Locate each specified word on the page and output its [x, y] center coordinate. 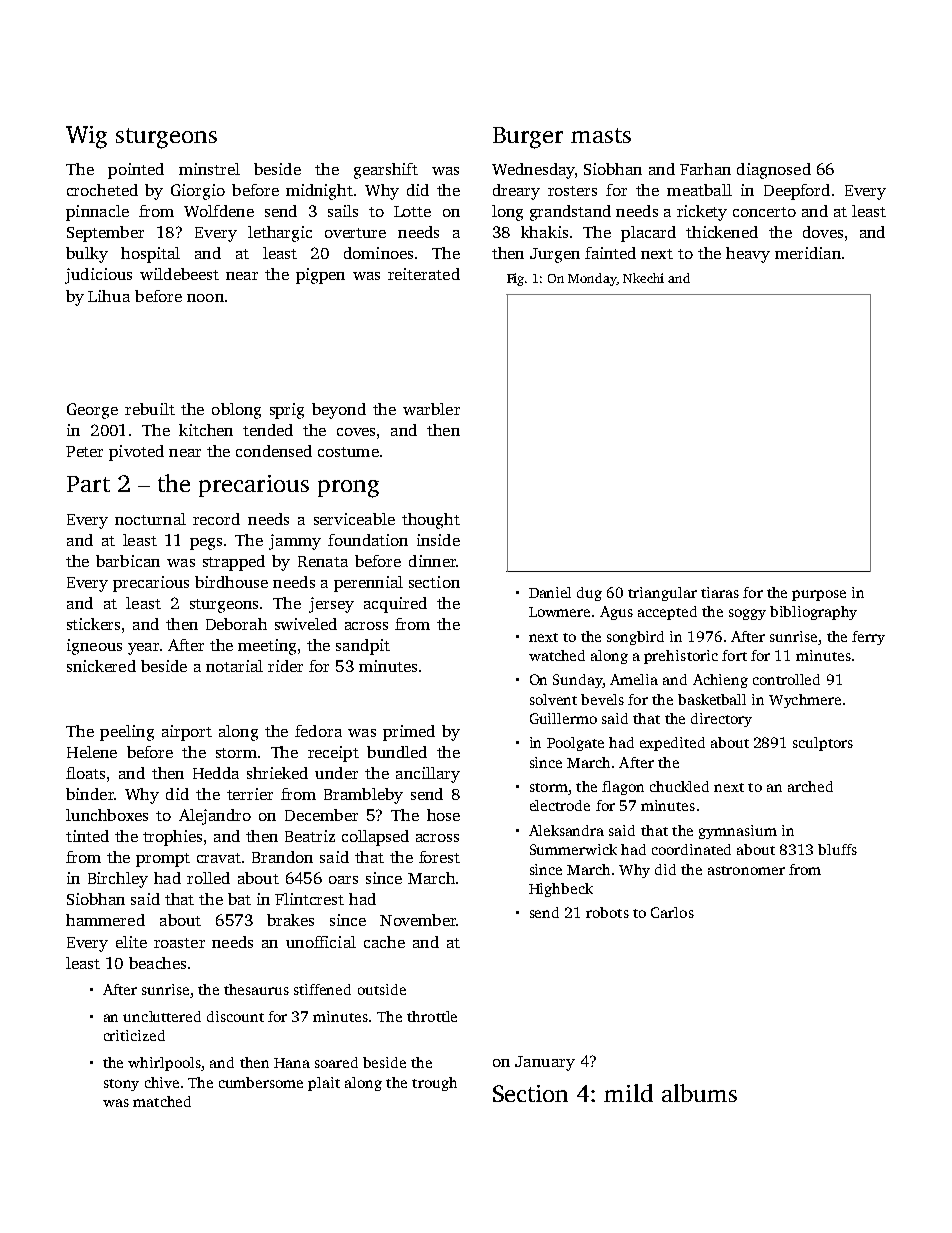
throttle [432, 1016]
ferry [868, 638]
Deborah [236, 624]
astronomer [746, 870]
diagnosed [774, 171]
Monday [592, 279]
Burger [528, 138]
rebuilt [150, 409]
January [545, 1063]
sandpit [363, 647]
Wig [86, 137]
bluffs [837, 849]
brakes [290, 920]
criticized [134, 1035]
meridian [808, 253]
